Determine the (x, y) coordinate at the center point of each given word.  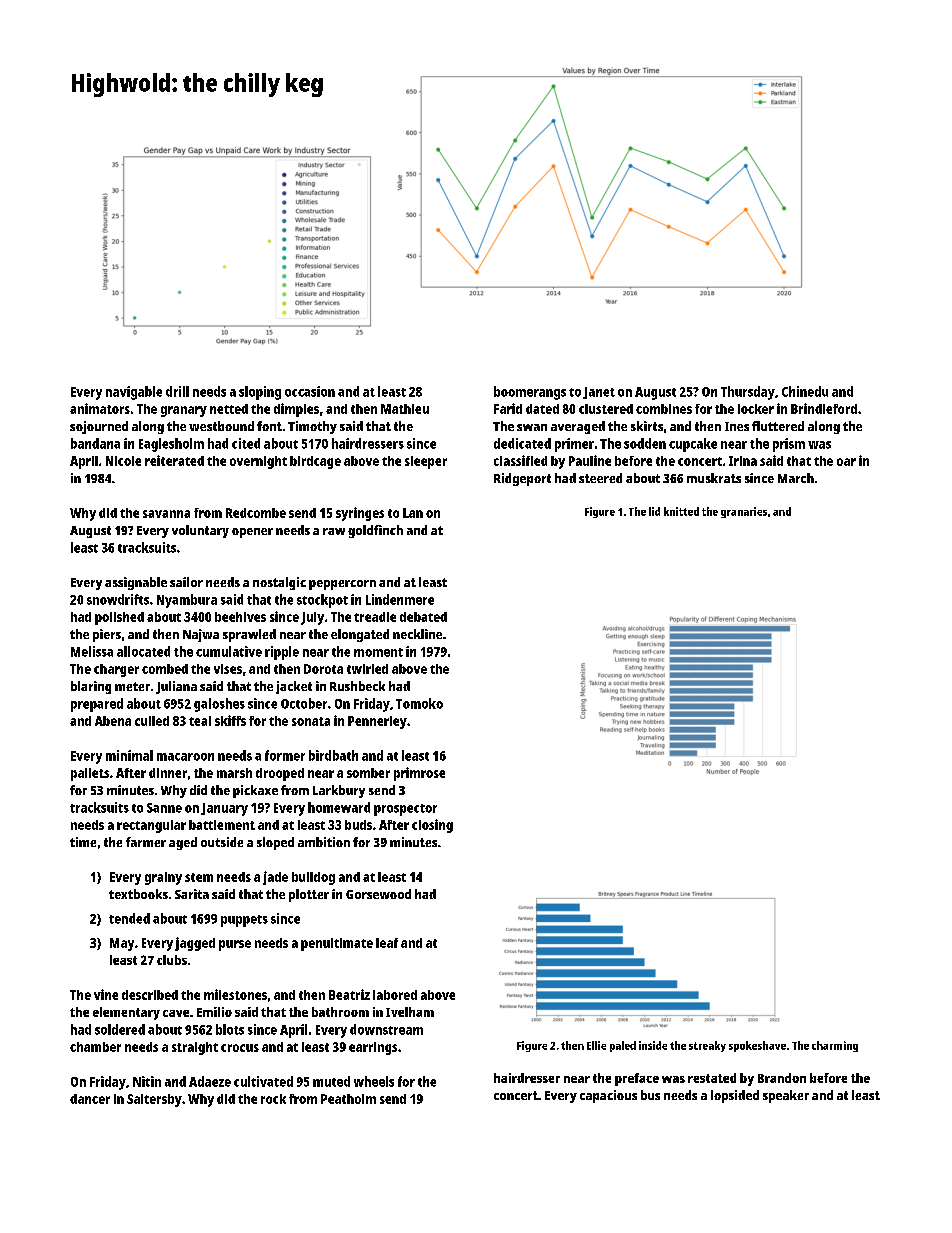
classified (520, 460)
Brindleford (824, 408)
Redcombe (256, 513)
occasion (310, 391)
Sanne (164, 808)
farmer (146, 842)
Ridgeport (522, 479)
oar (846, 462)
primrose (419, 774)
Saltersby (154, 1100)
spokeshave (757, 1046)
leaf (387, 943)
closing (432, 826)
